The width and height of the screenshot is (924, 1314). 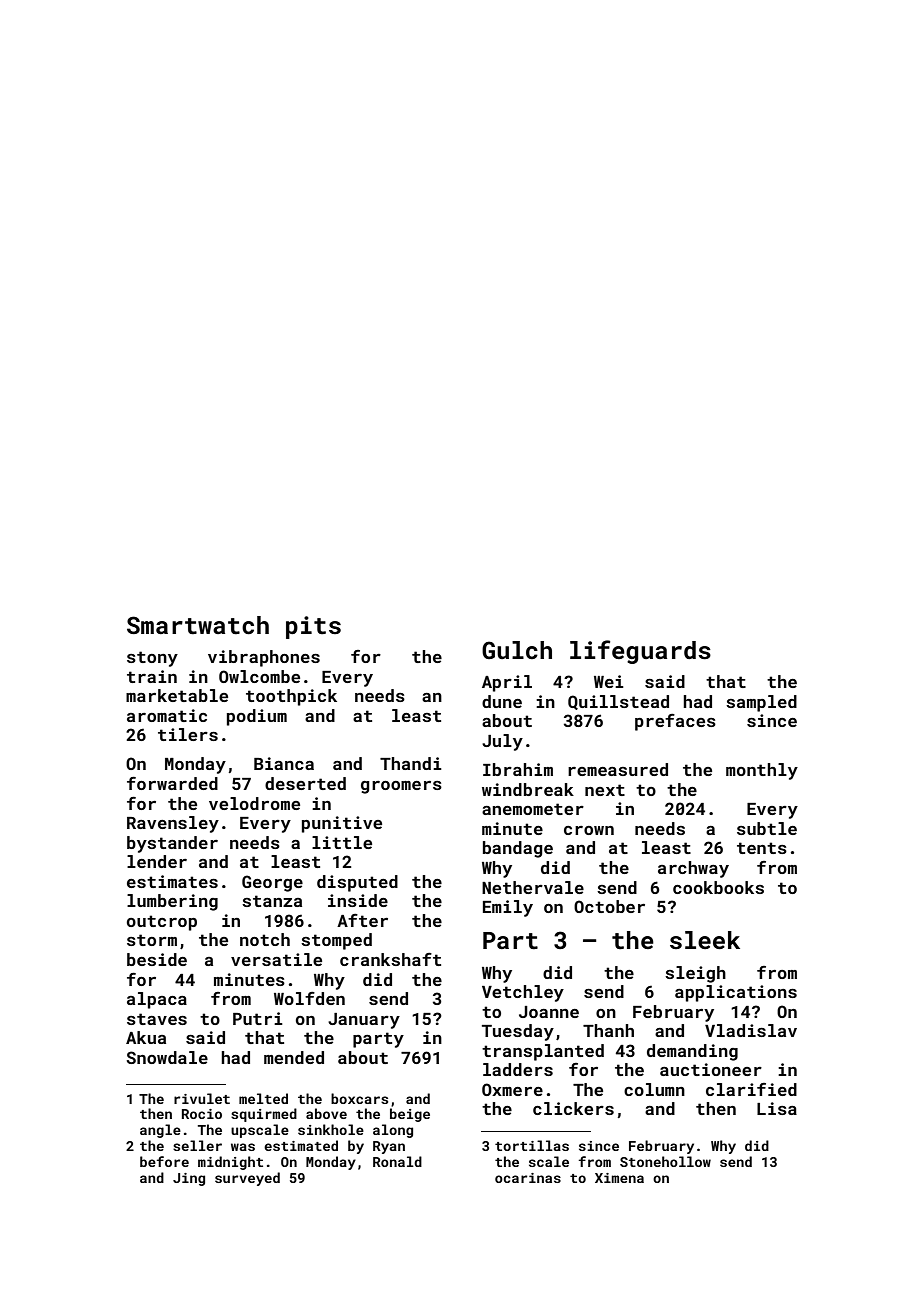 I want to click on tilers, so click(x=188, y=734).
